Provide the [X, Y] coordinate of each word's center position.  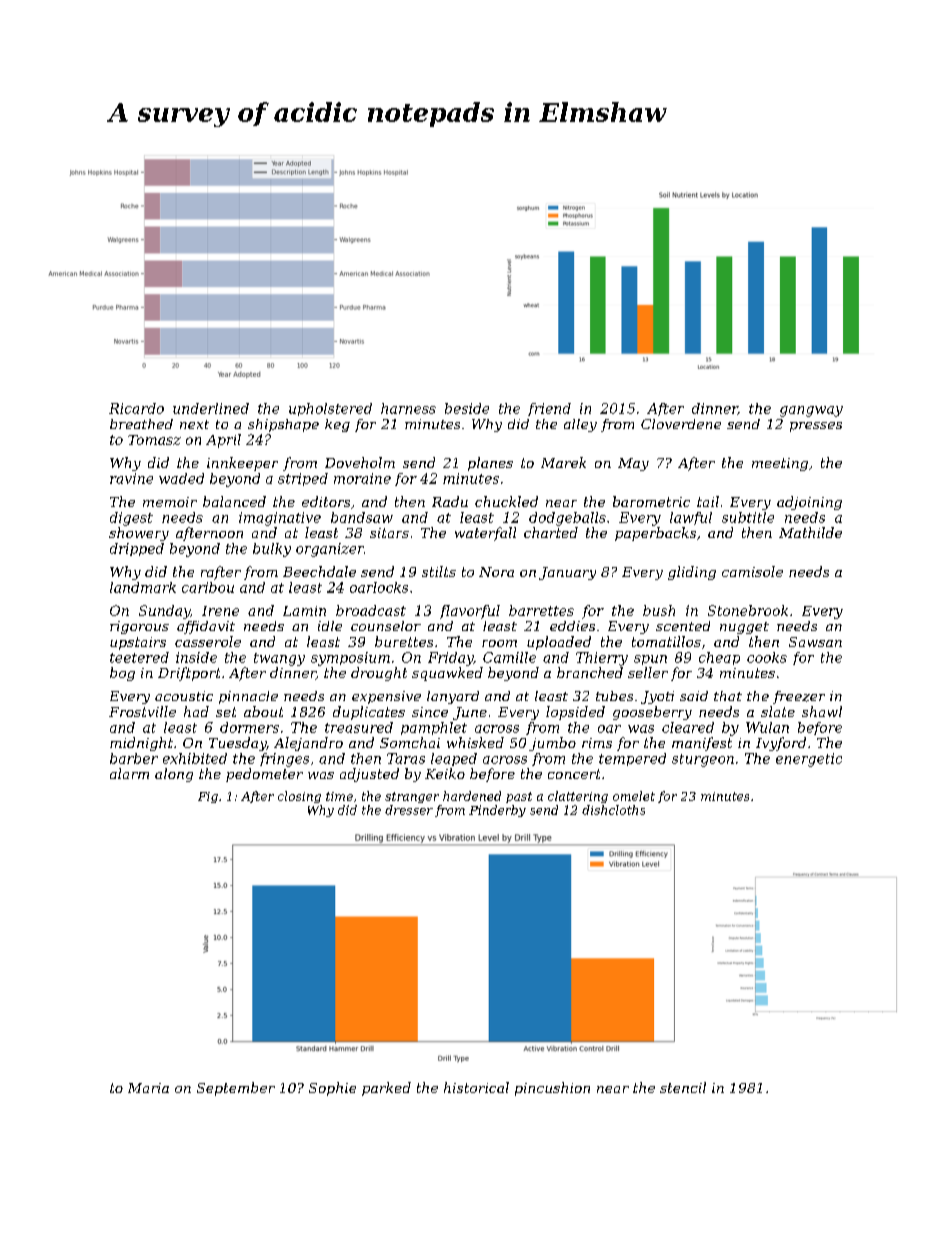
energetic [809, 760]
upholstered [330, 409]
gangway [811, 411]
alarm [129, 773]
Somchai [410, 742]
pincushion [552, 1089]
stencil [683, 1087]
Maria [148, 1088]
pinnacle [248, 697]
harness [408, 408]
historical [476, 1087]
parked [386, 1089]
